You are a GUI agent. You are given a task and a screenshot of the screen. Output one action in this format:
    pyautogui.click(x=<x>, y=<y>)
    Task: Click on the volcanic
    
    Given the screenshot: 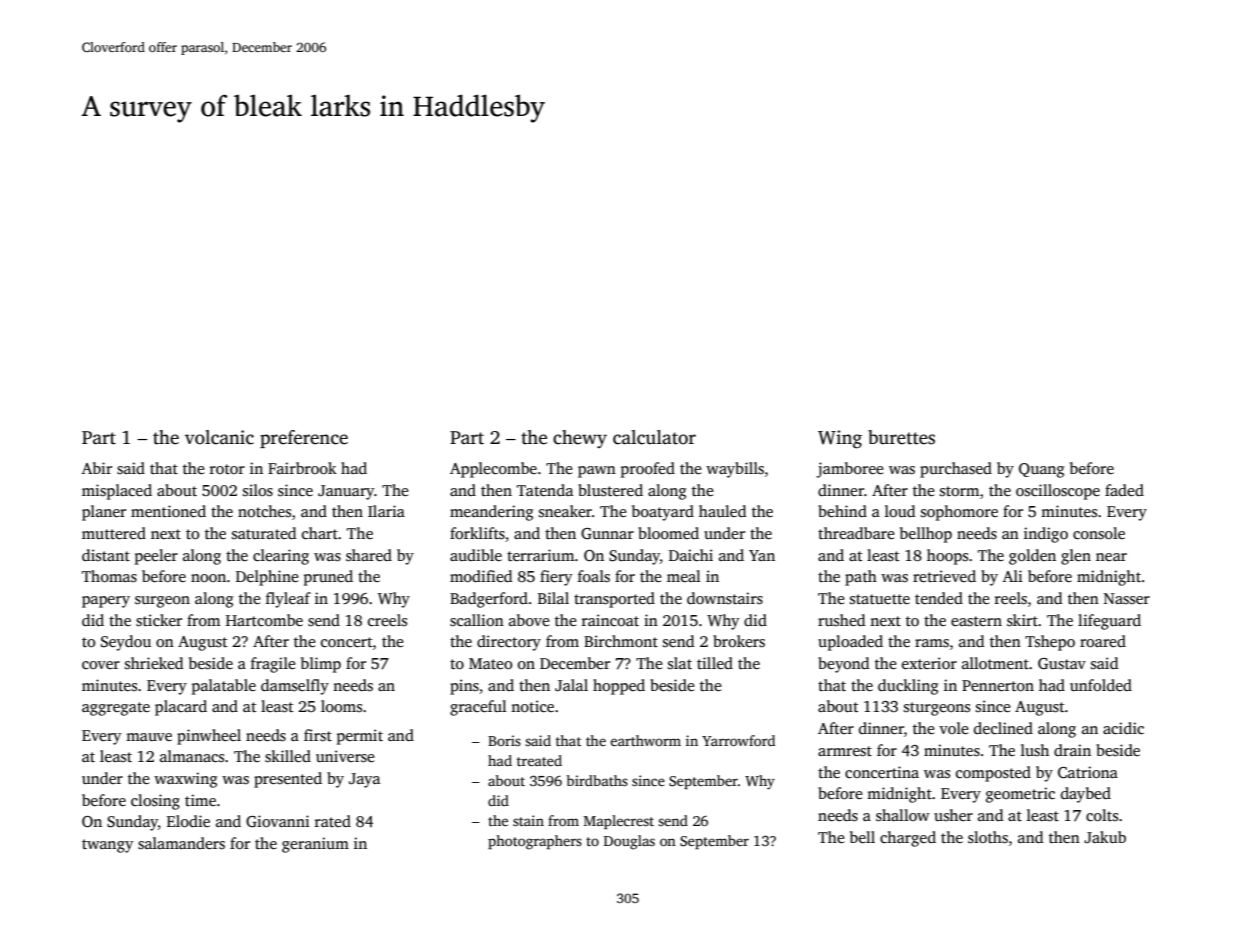 What is the action you would take?
    pyautogui.click(x=219, y=437)
